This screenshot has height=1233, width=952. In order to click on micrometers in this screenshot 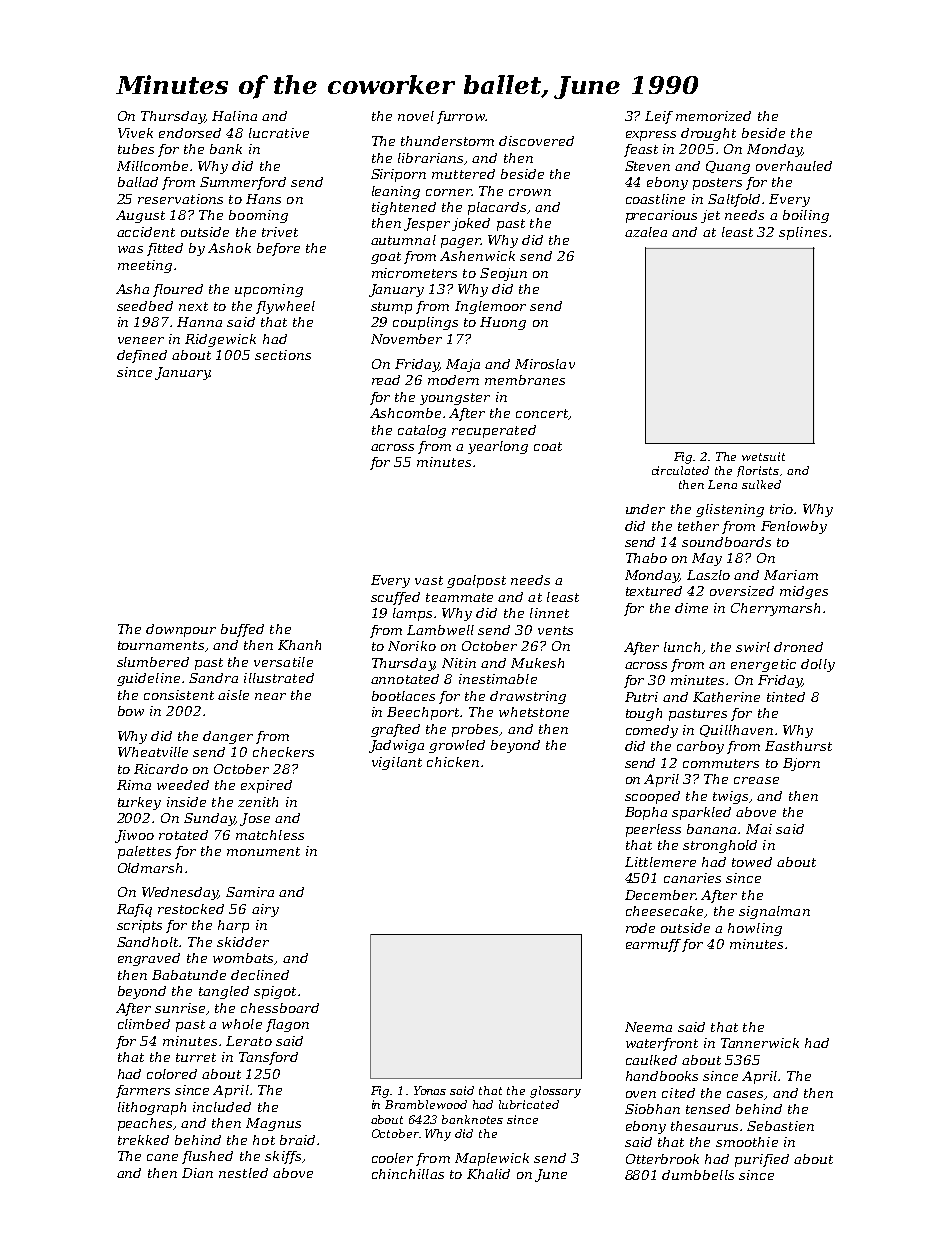, I will do `click(414, 273)`.
